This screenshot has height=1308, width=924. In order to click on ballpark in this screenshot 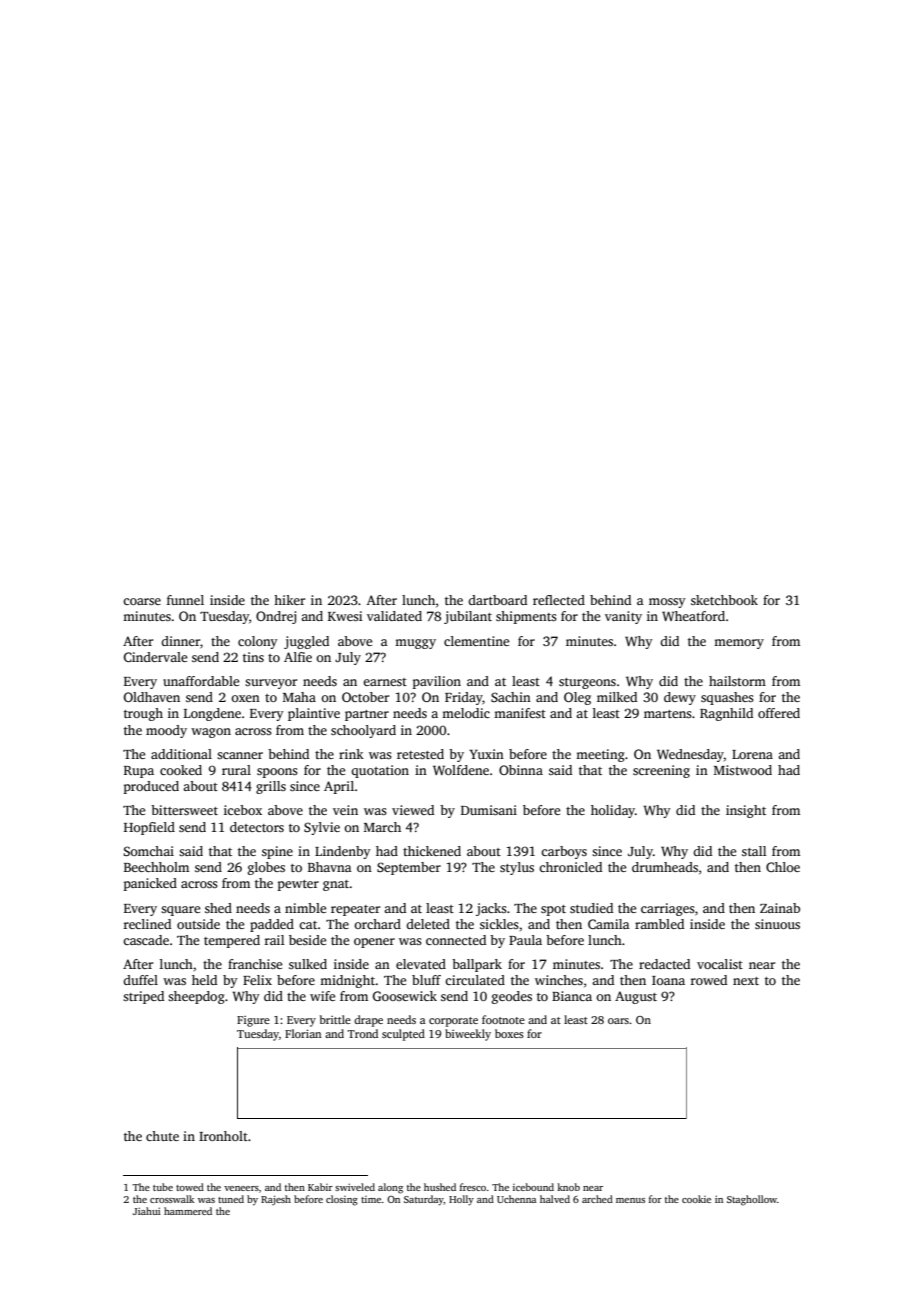, I will do `click(477, 965)`.
